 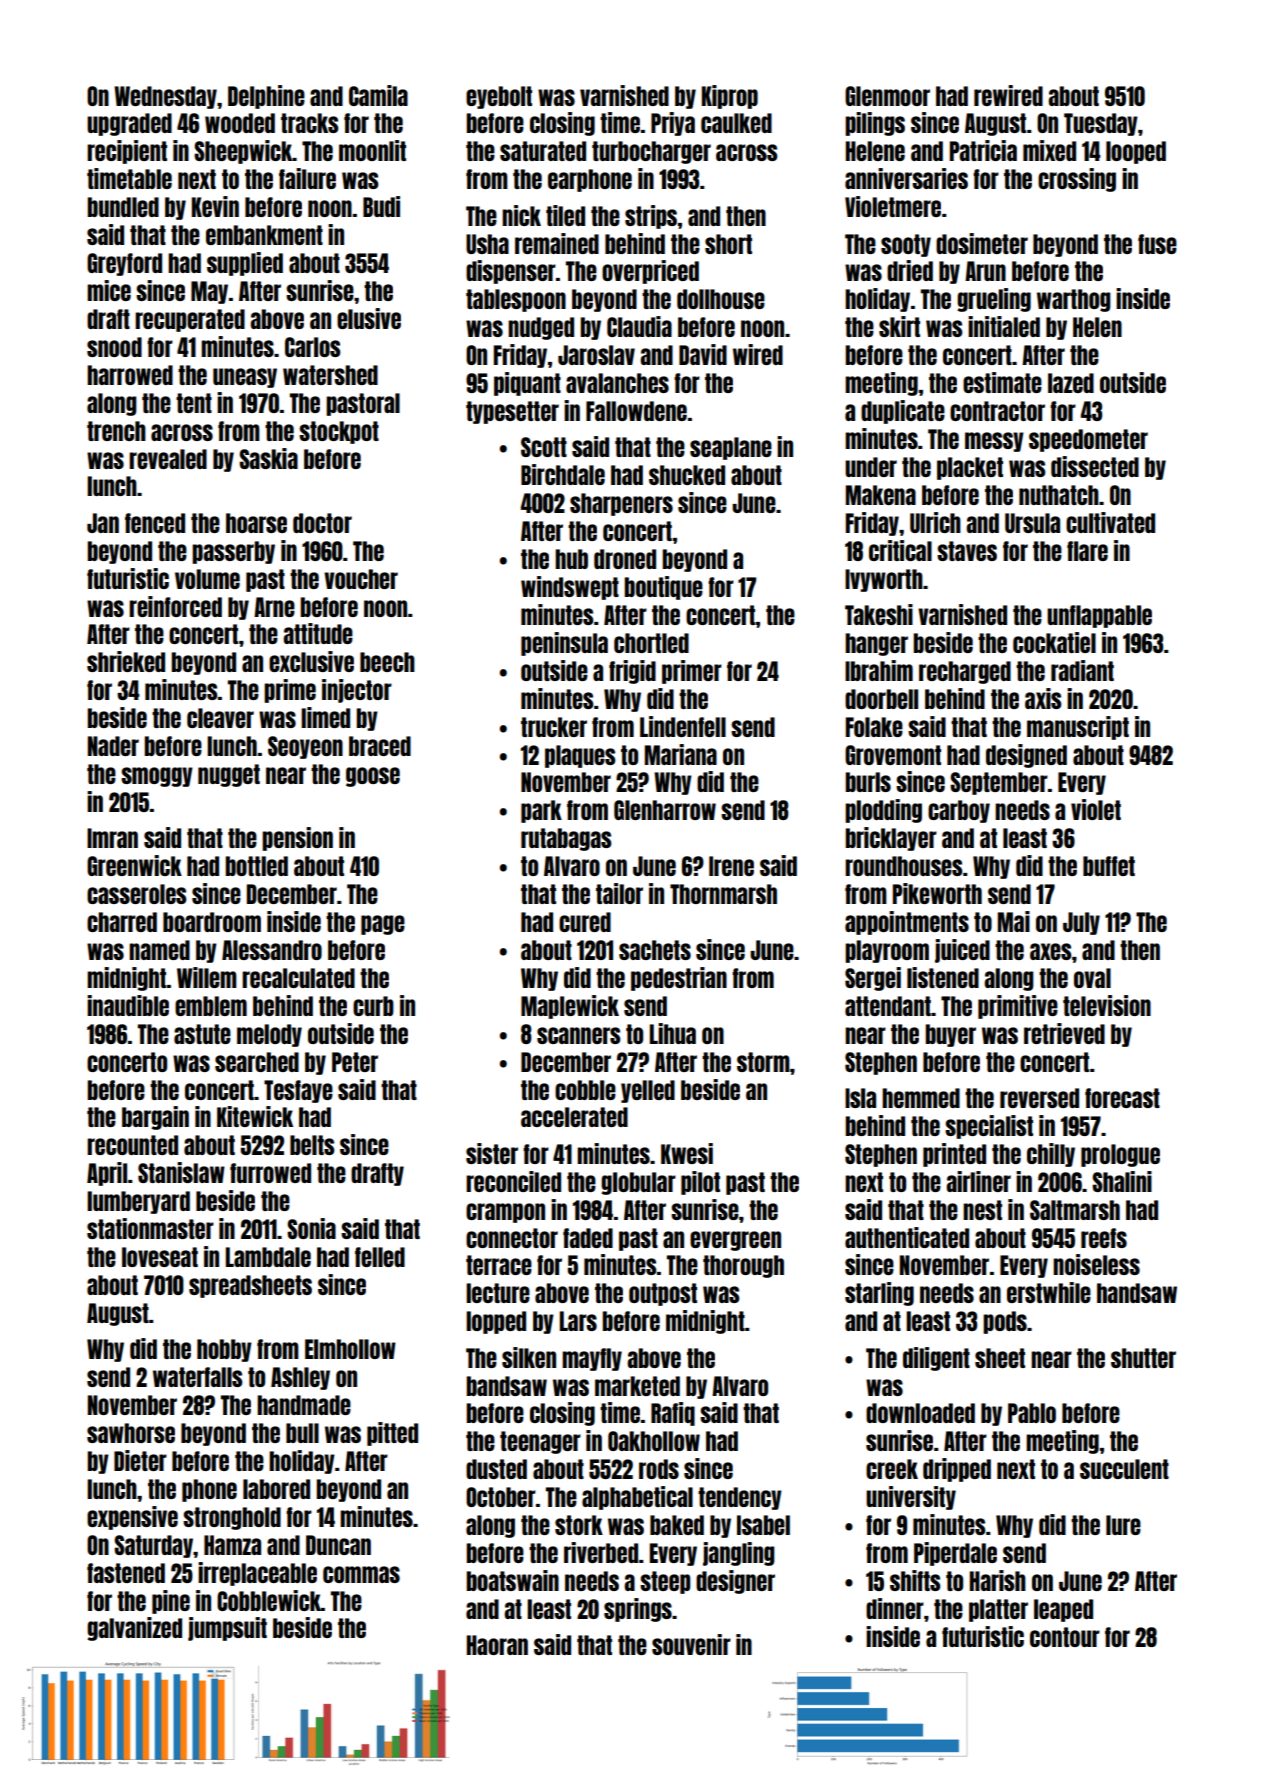 I want to click on rutabagas, so click(x=566, y=839).
